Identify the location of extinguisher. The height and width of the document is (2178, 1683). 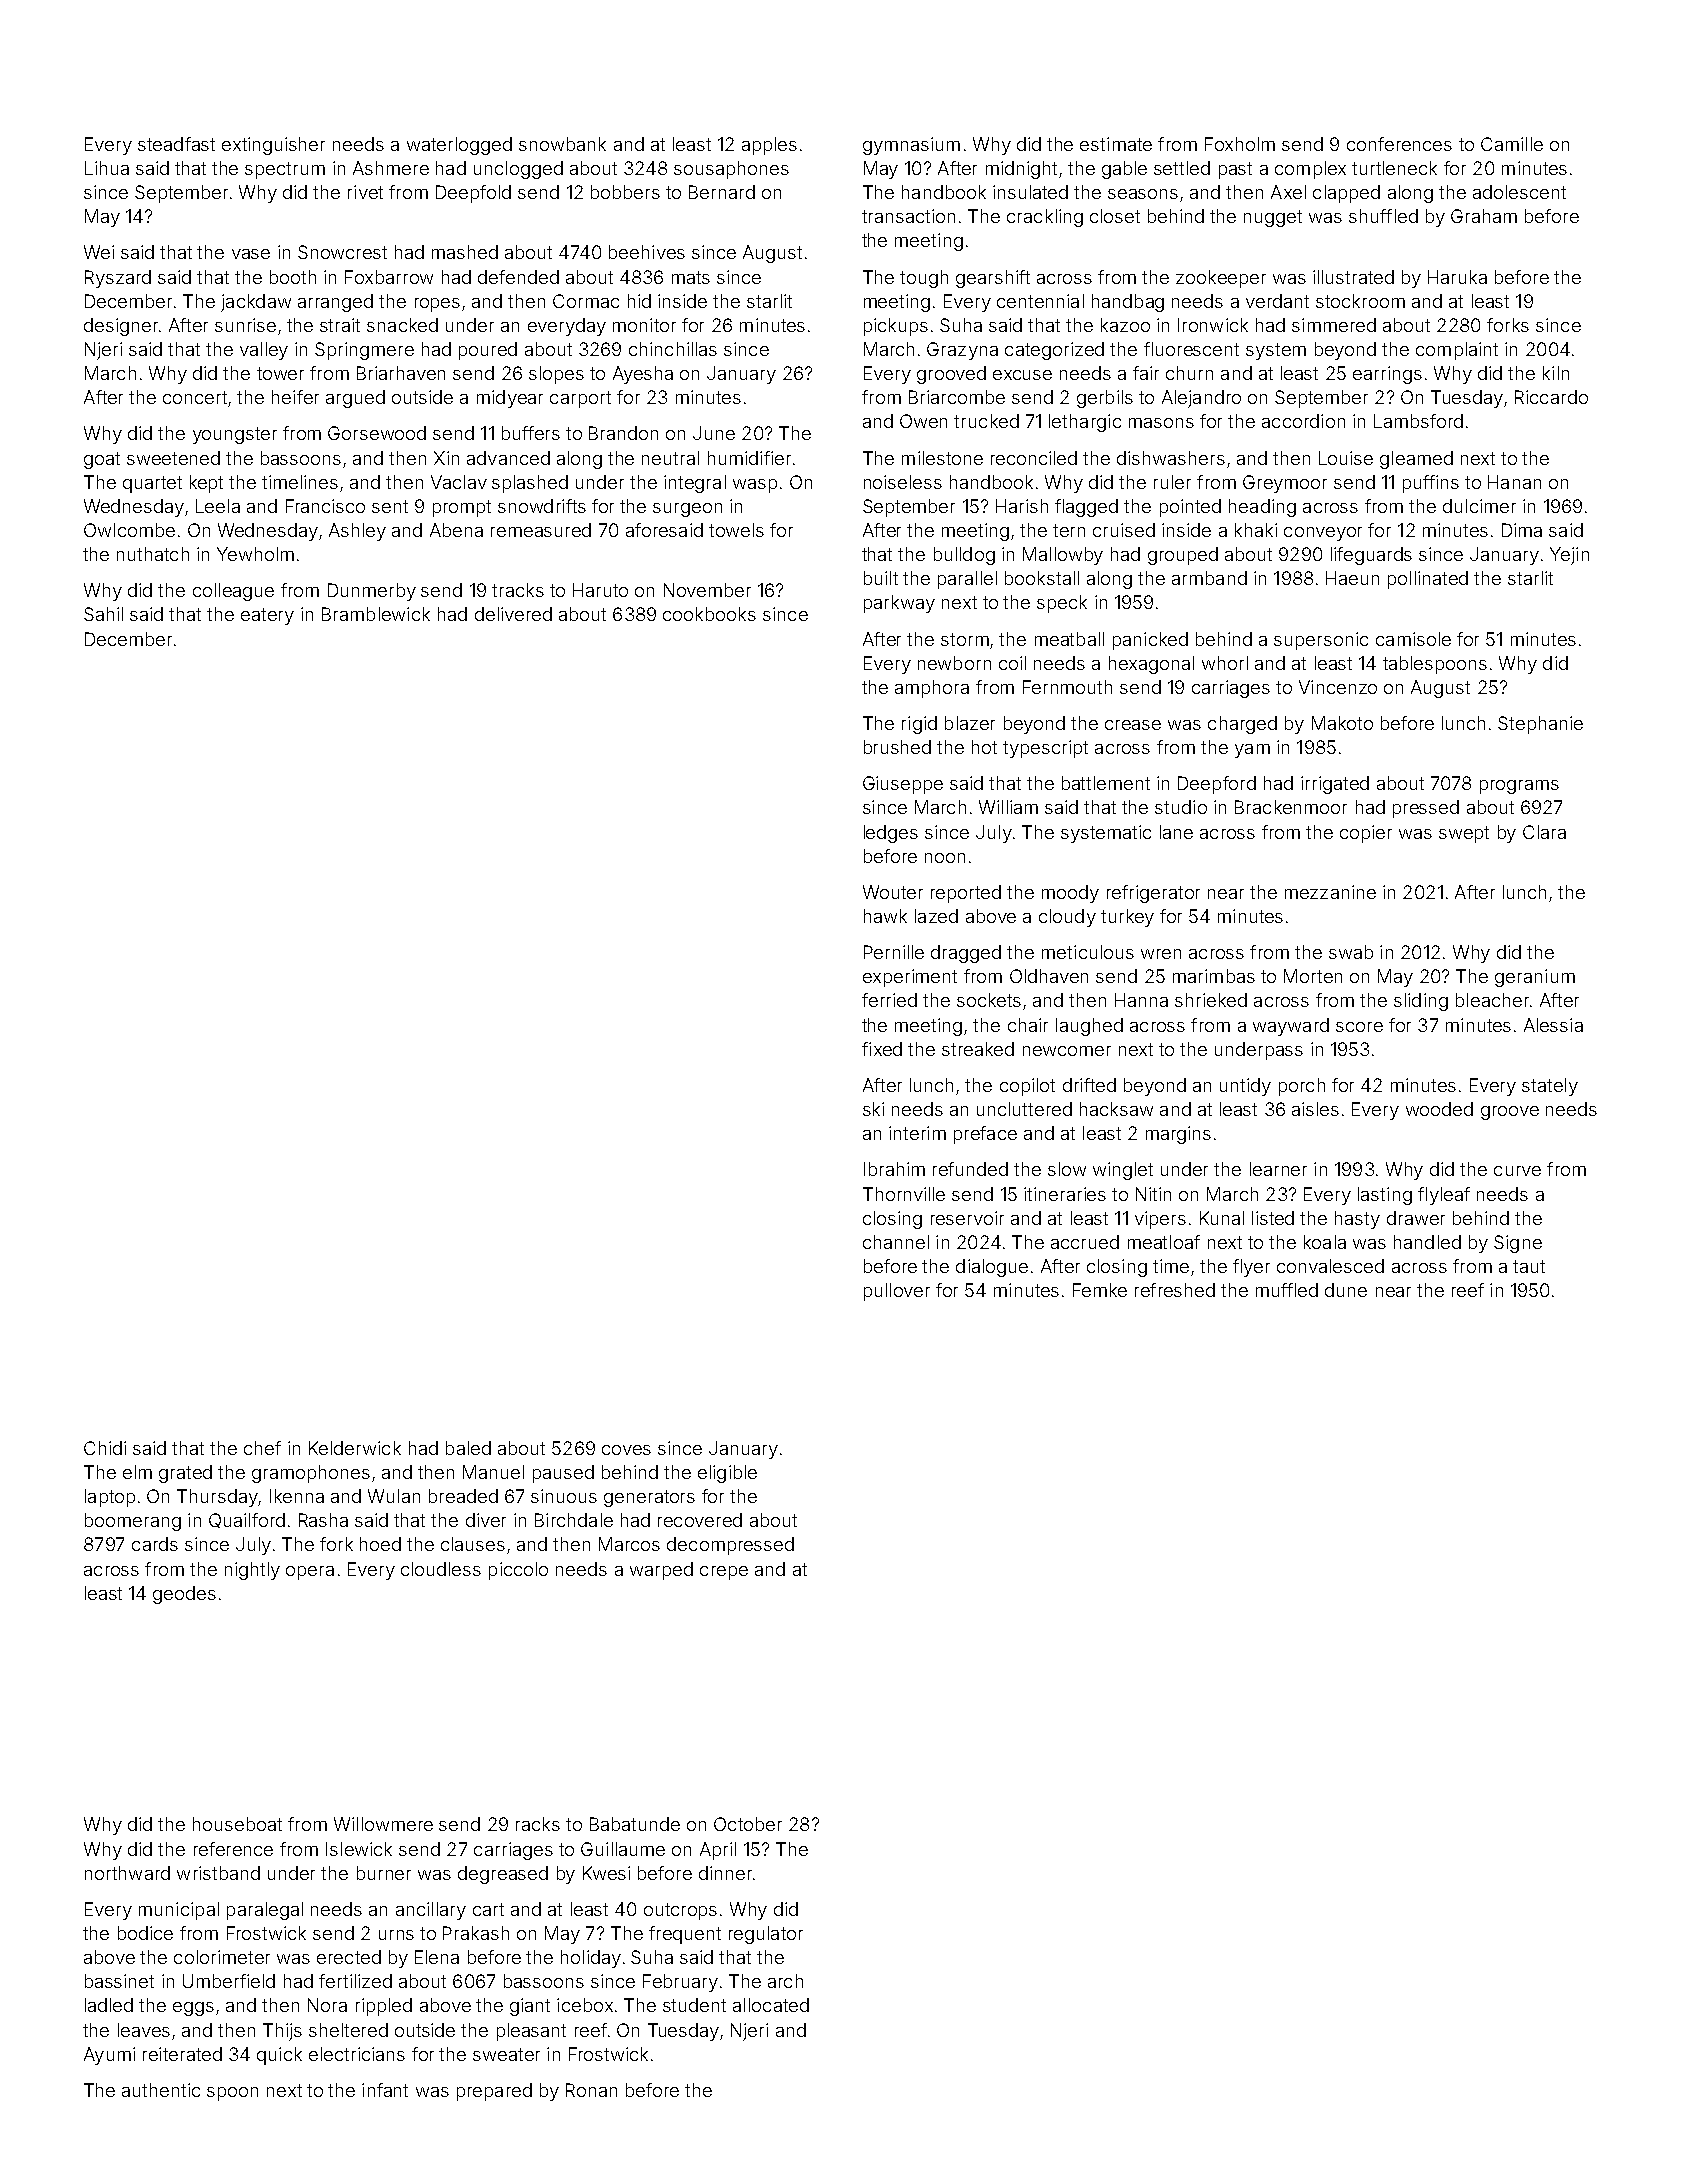
(273, 146).
